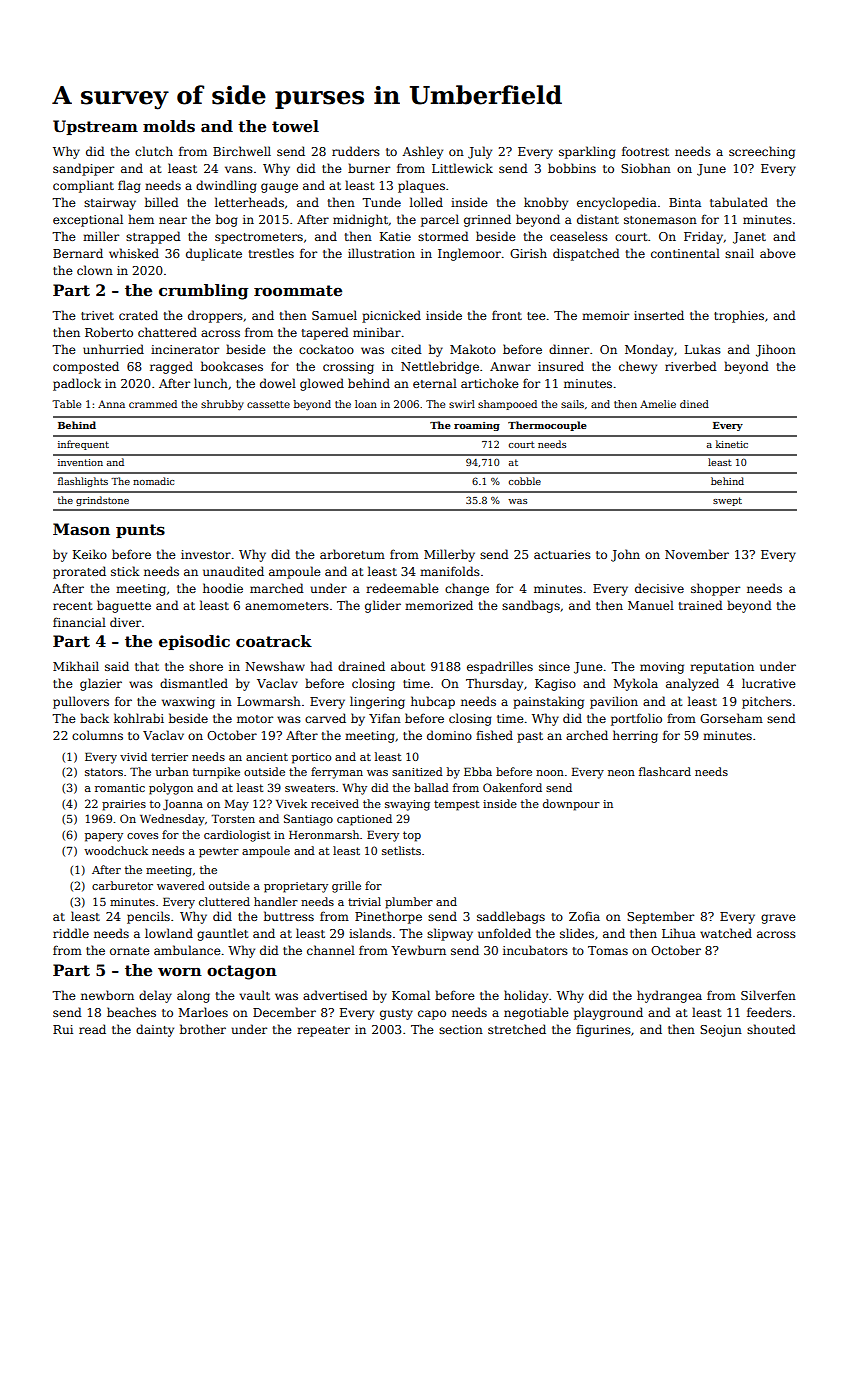 Image resolution: width=849 pixels, height=1400 pixels. What do you see at coordinates (726, 933) in the screenshot?
I see `watched` at bounding box center [726, 933].
